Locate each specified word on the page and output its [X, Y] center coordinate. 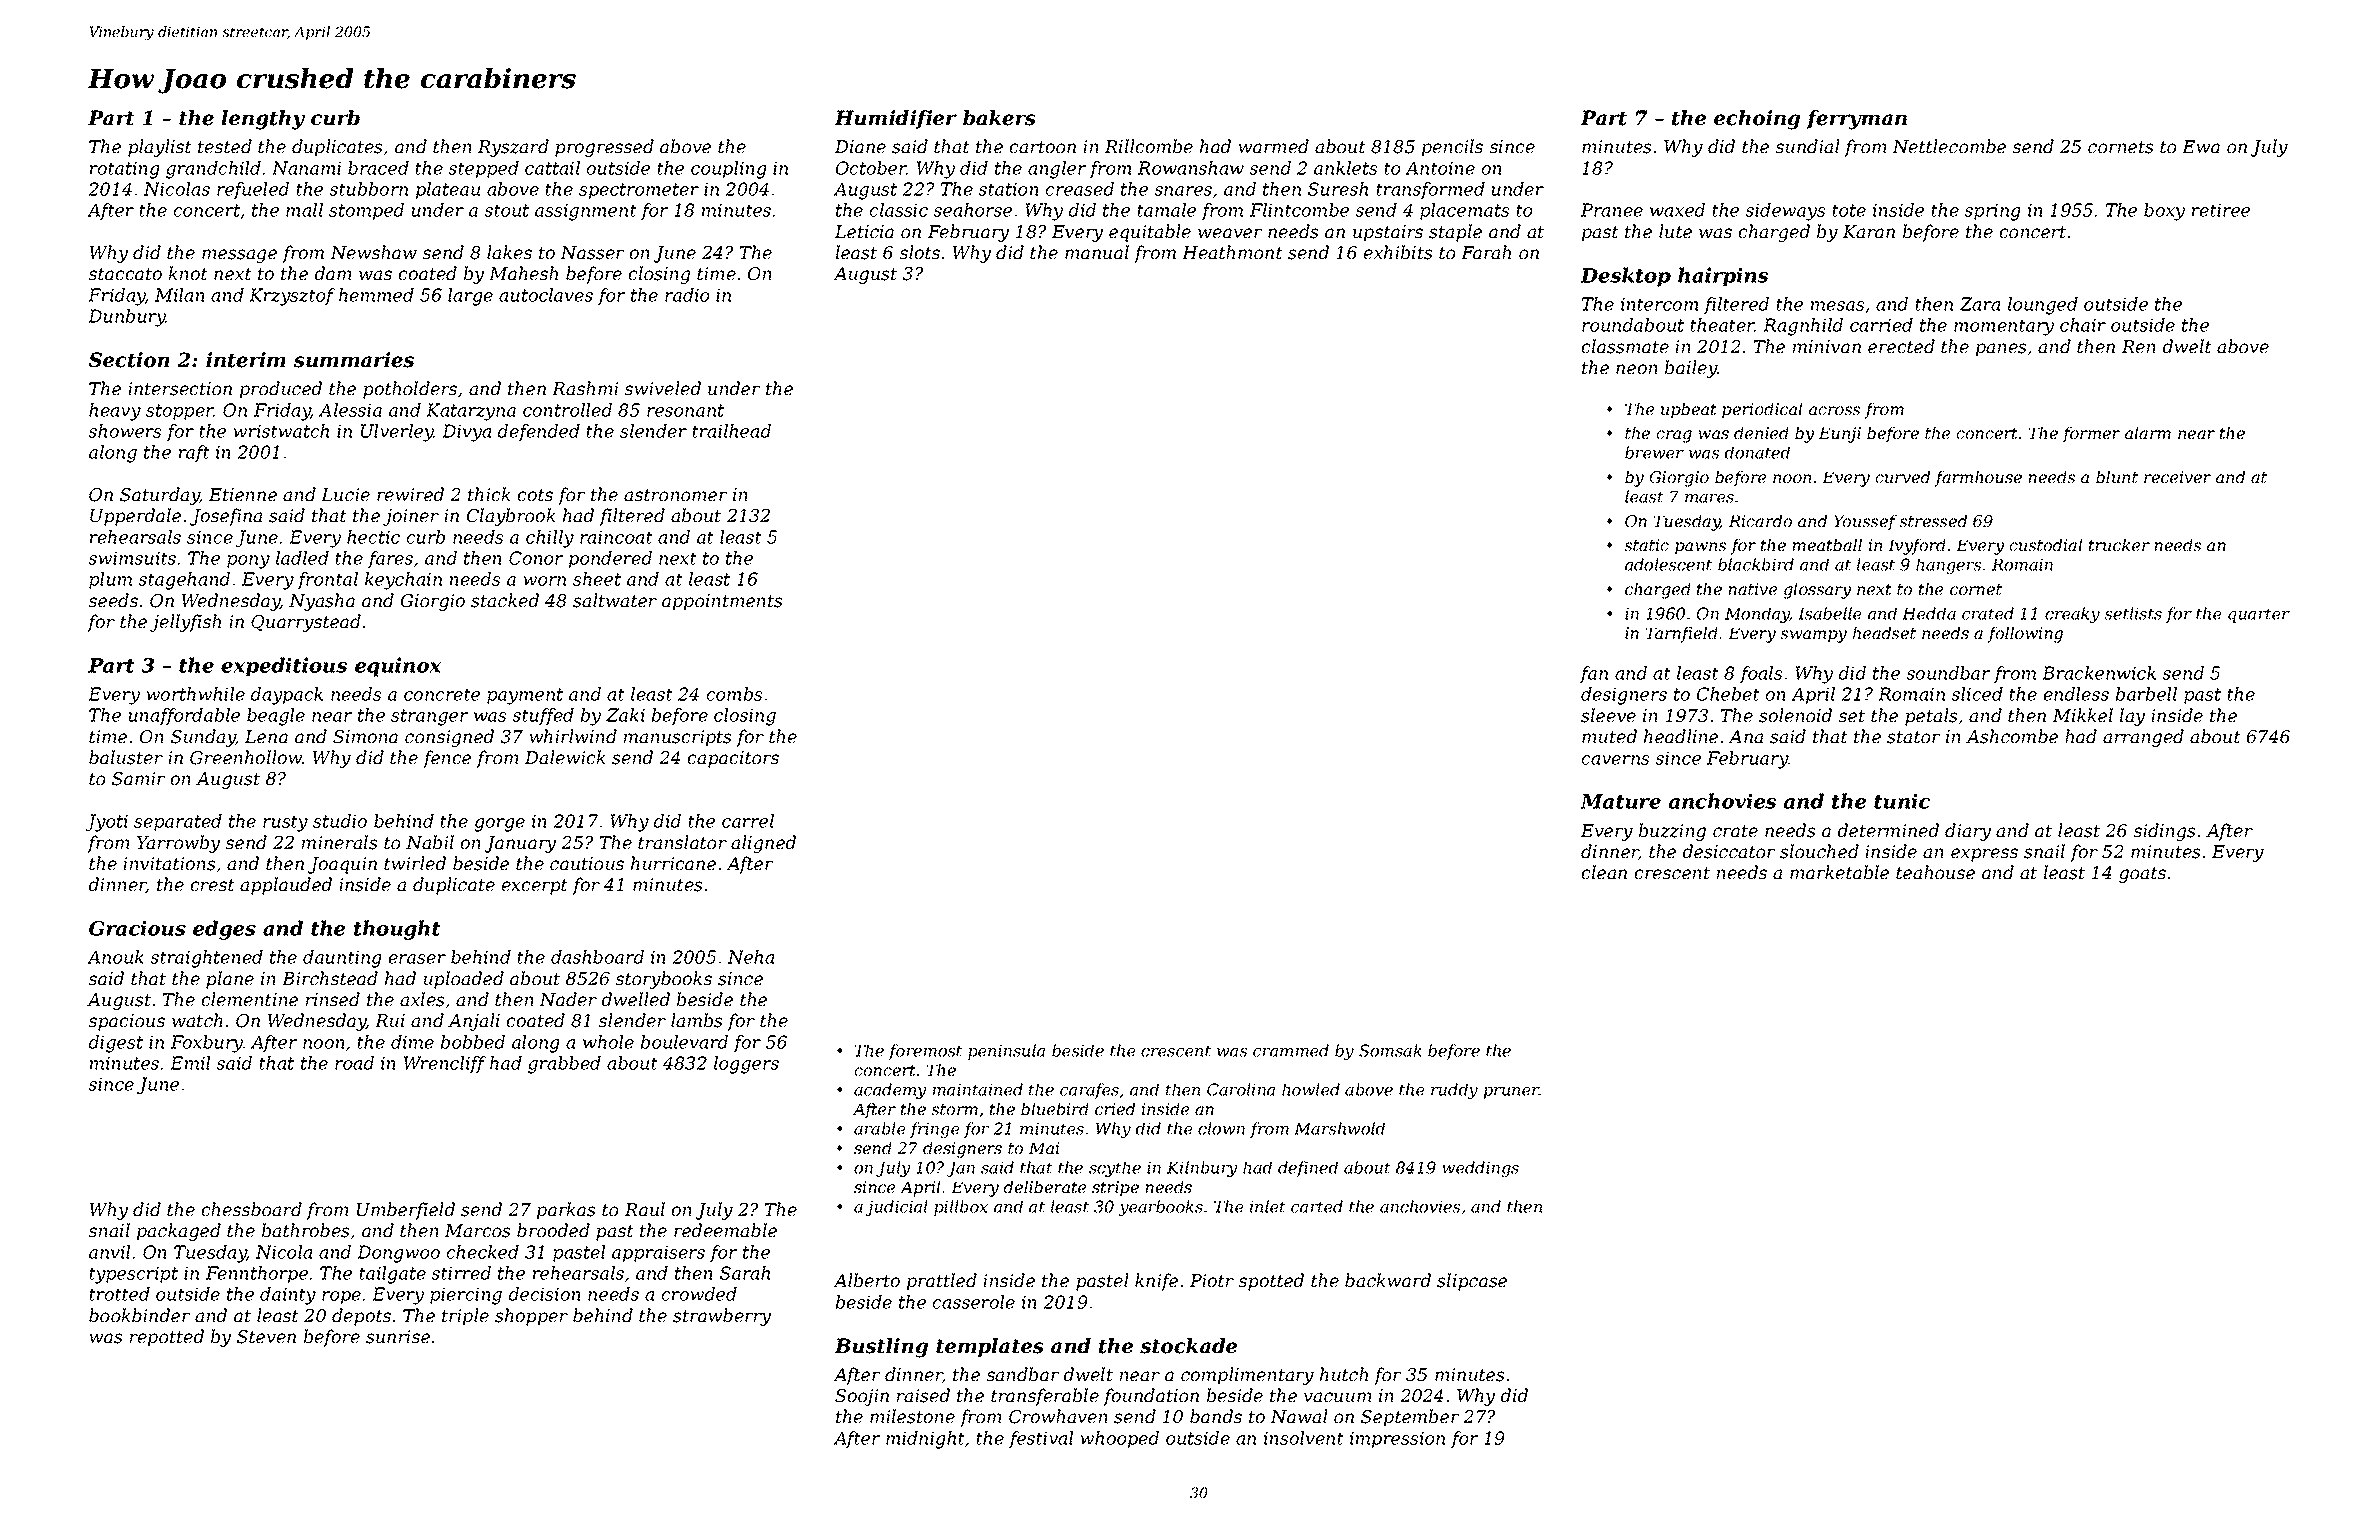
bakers [999, 118]
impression [1397, 1439]
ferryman [1856, 120]
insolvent [1304, 1438]
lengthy [263, 120]
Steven [266, 1337]
